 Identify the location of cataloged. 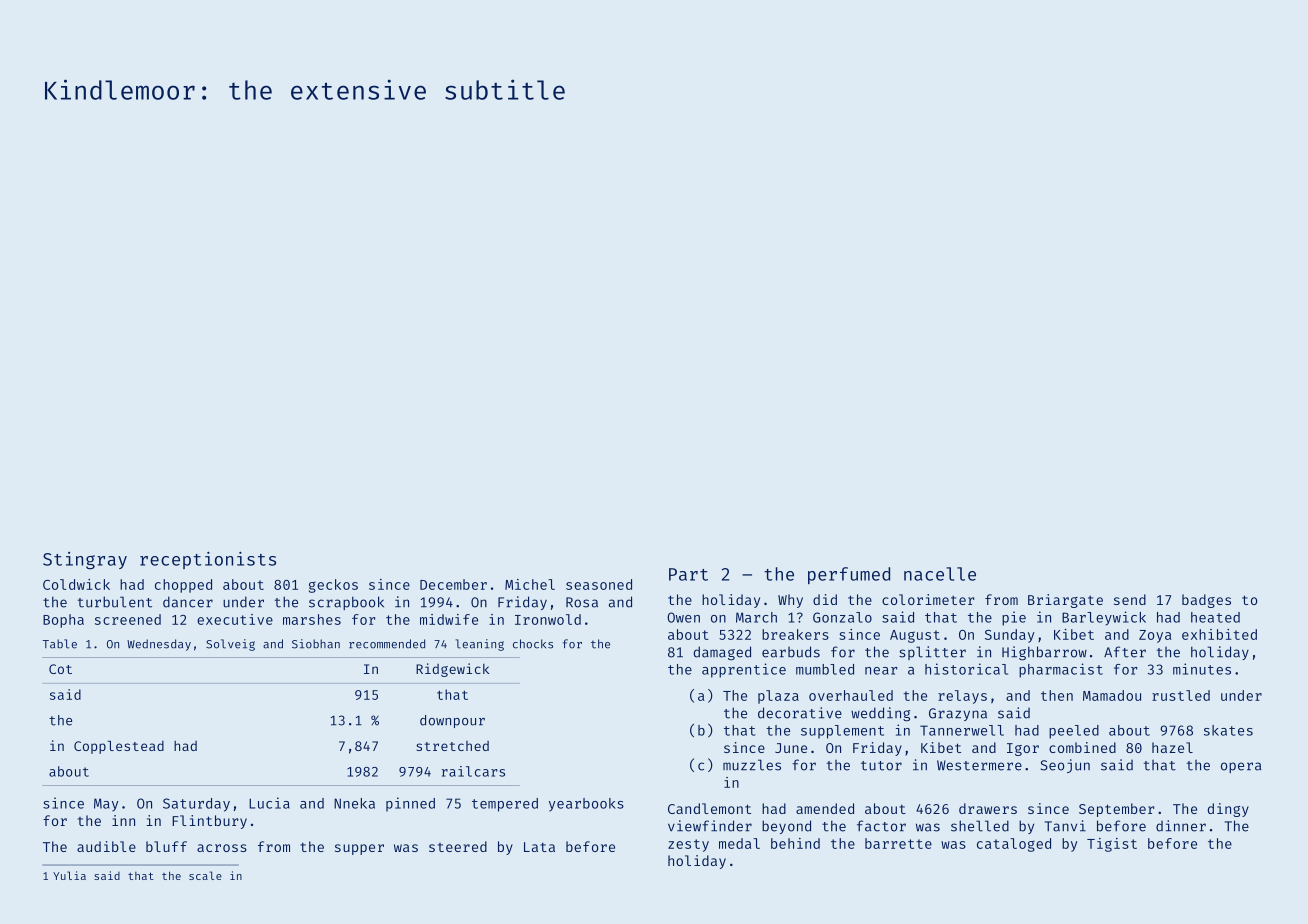
(1014, 845).
